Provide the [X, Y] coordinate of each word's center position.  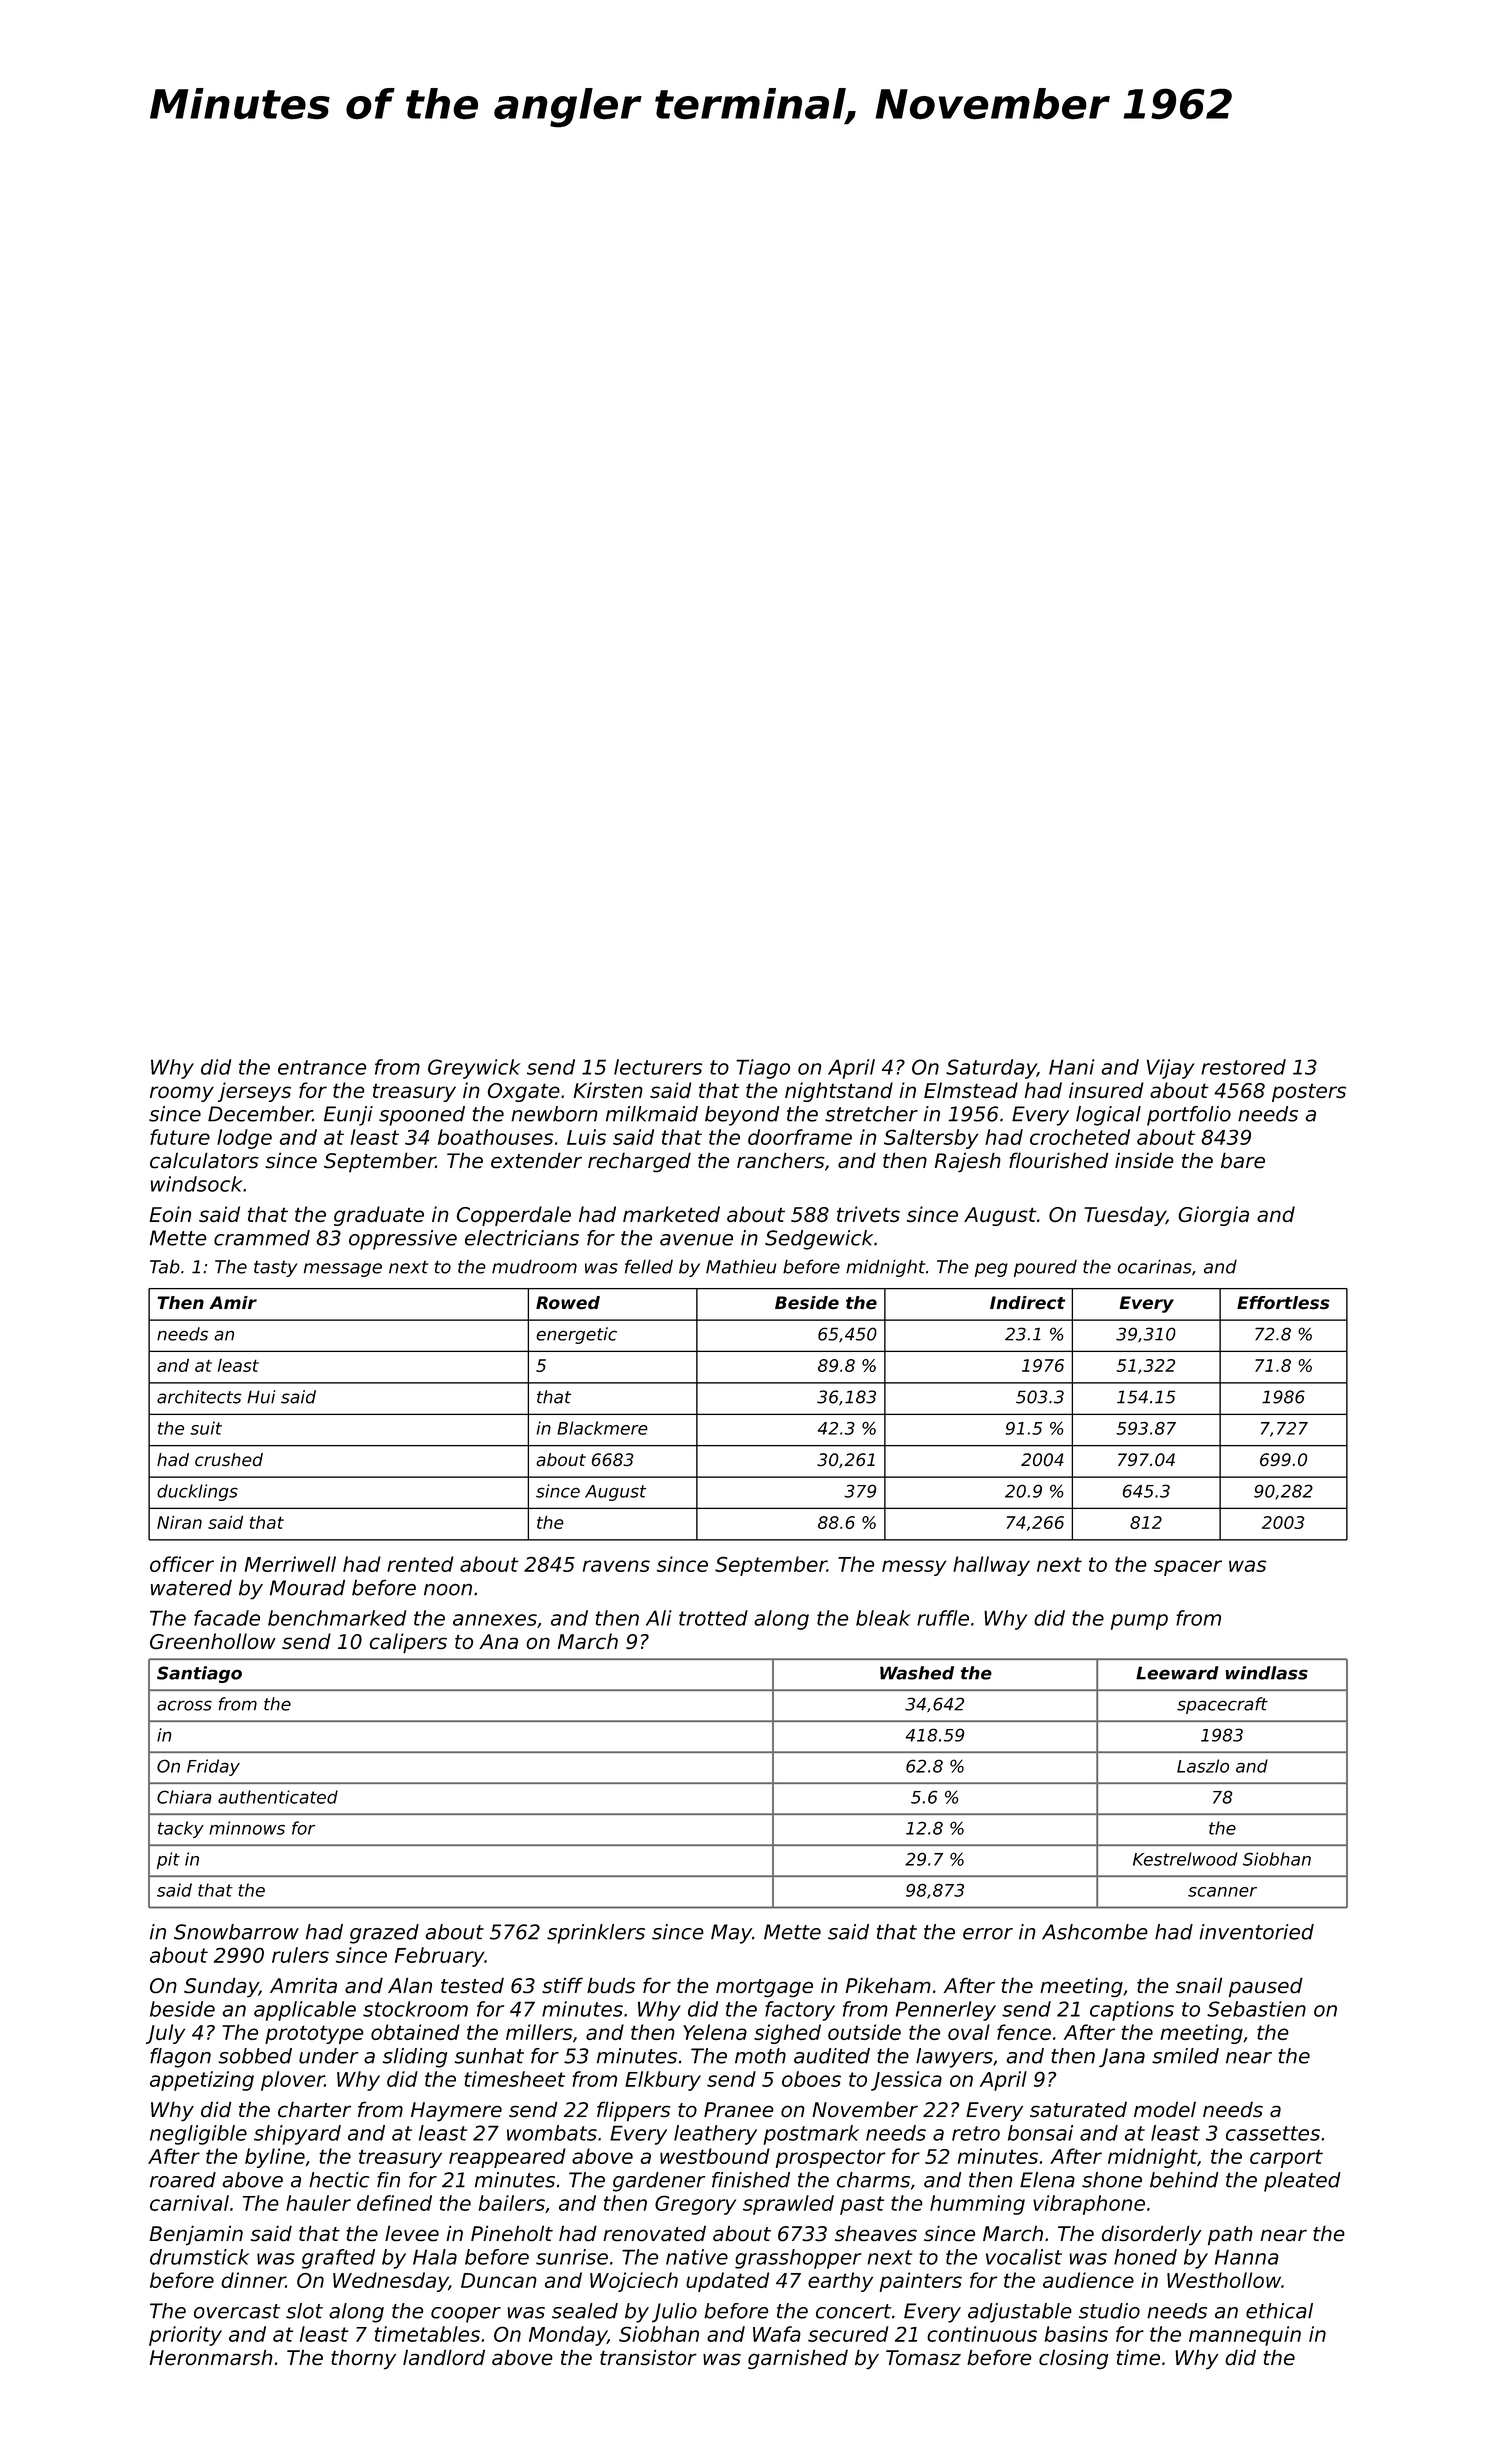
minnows [247, 1828]
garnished [798, 2359]
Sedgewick [819, 1240]
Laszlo [1203, 1766]
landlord [444, 2357]
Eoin [170, 1214]
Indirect [1027, 1303]
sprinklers [596, 1934]
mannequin [1245, 2336]
